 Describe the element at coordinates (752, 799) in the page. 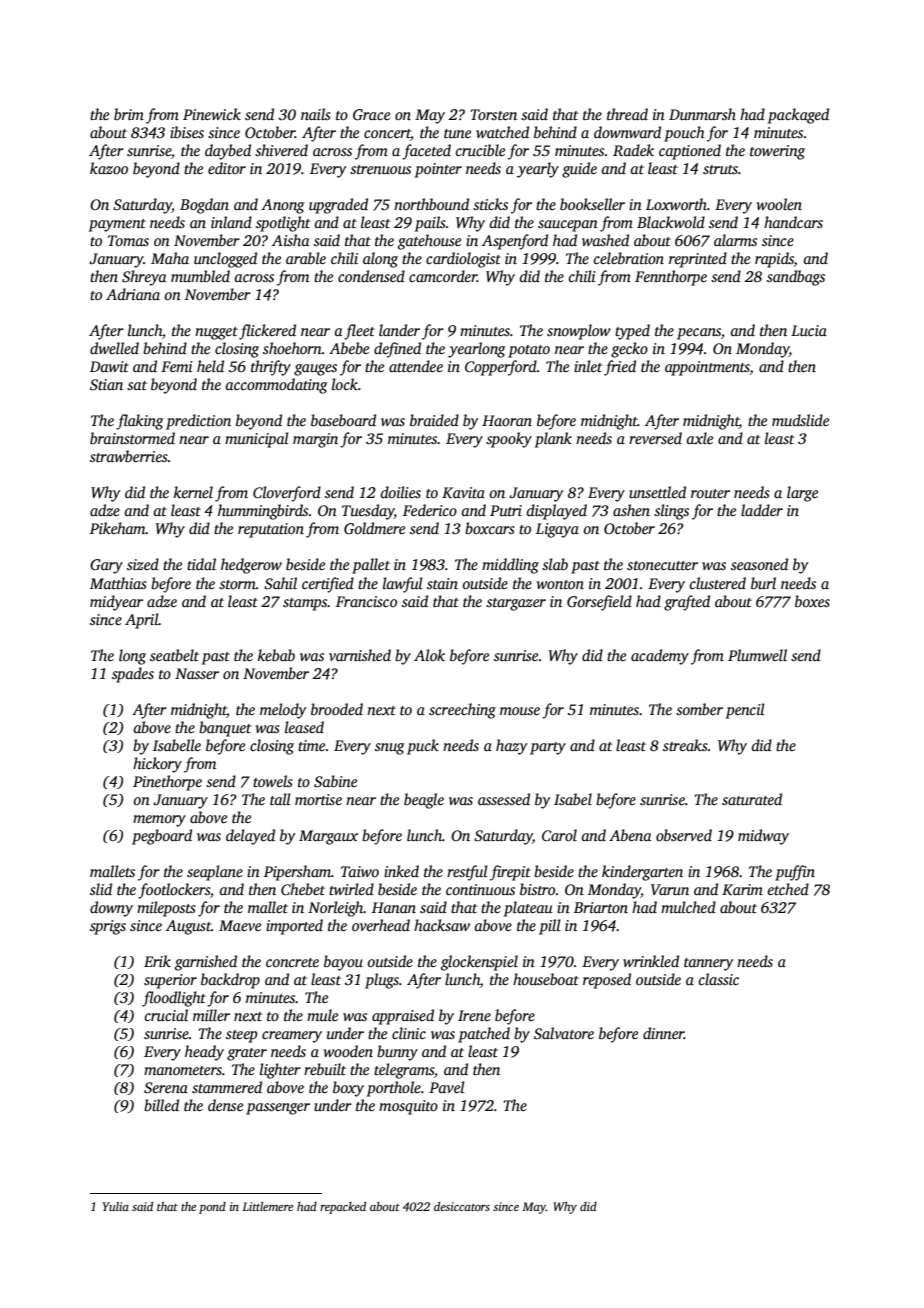

I see `saturated` at that location.
